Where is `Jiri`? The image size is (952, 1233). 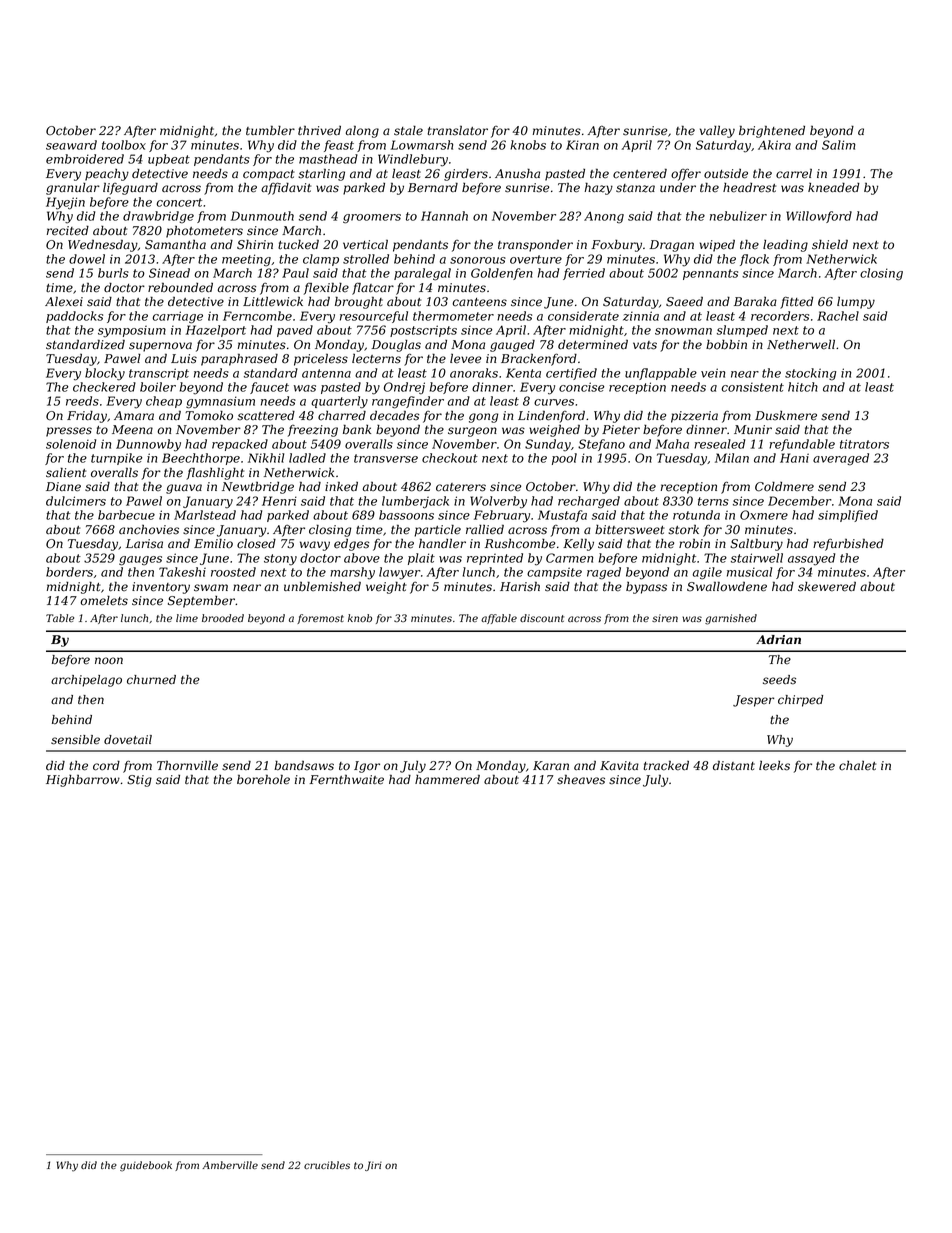 Jiri is located at coordinates (373, 1166).
